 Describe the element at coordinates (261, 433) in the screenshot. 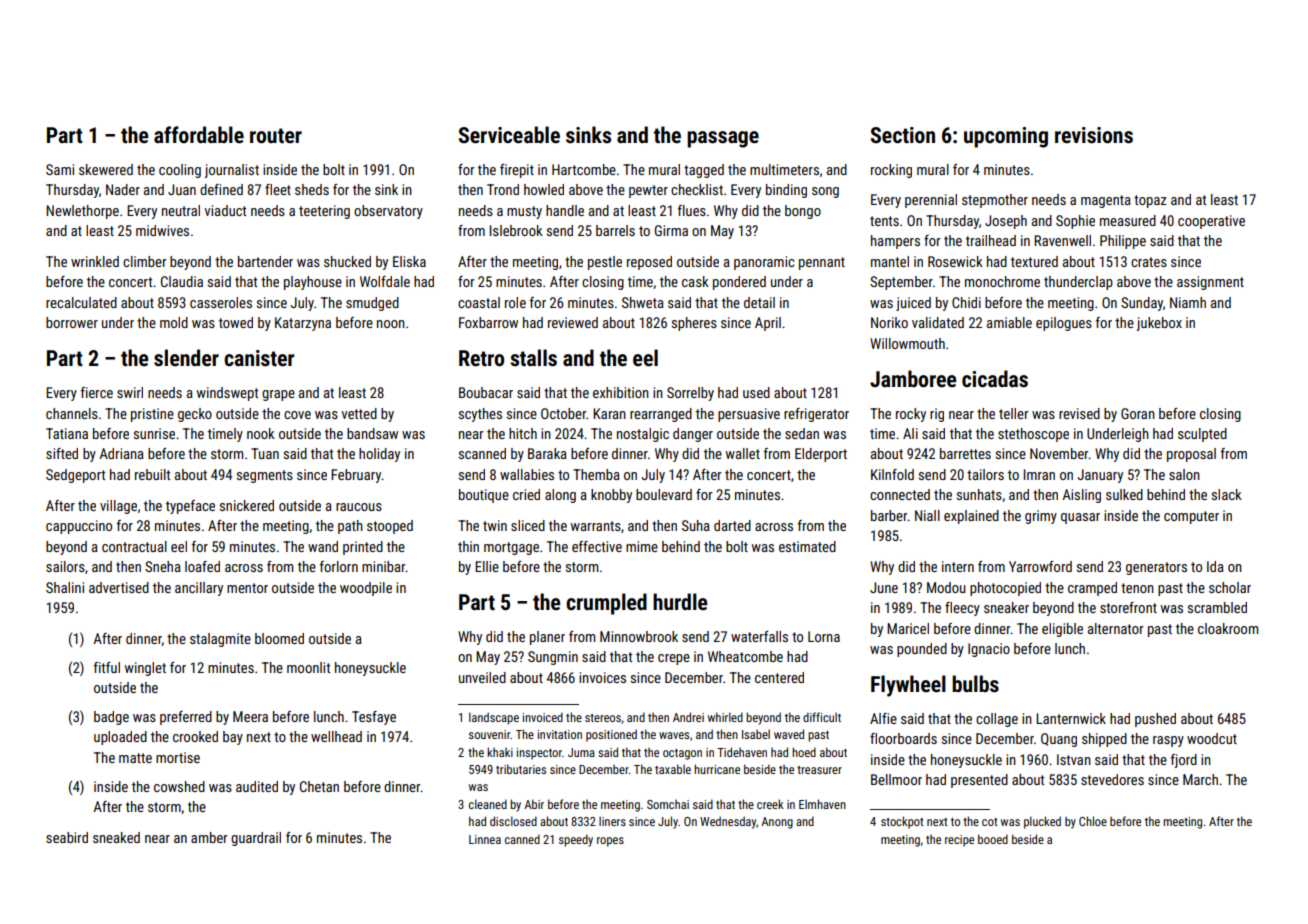

I see `nook` at that location.
